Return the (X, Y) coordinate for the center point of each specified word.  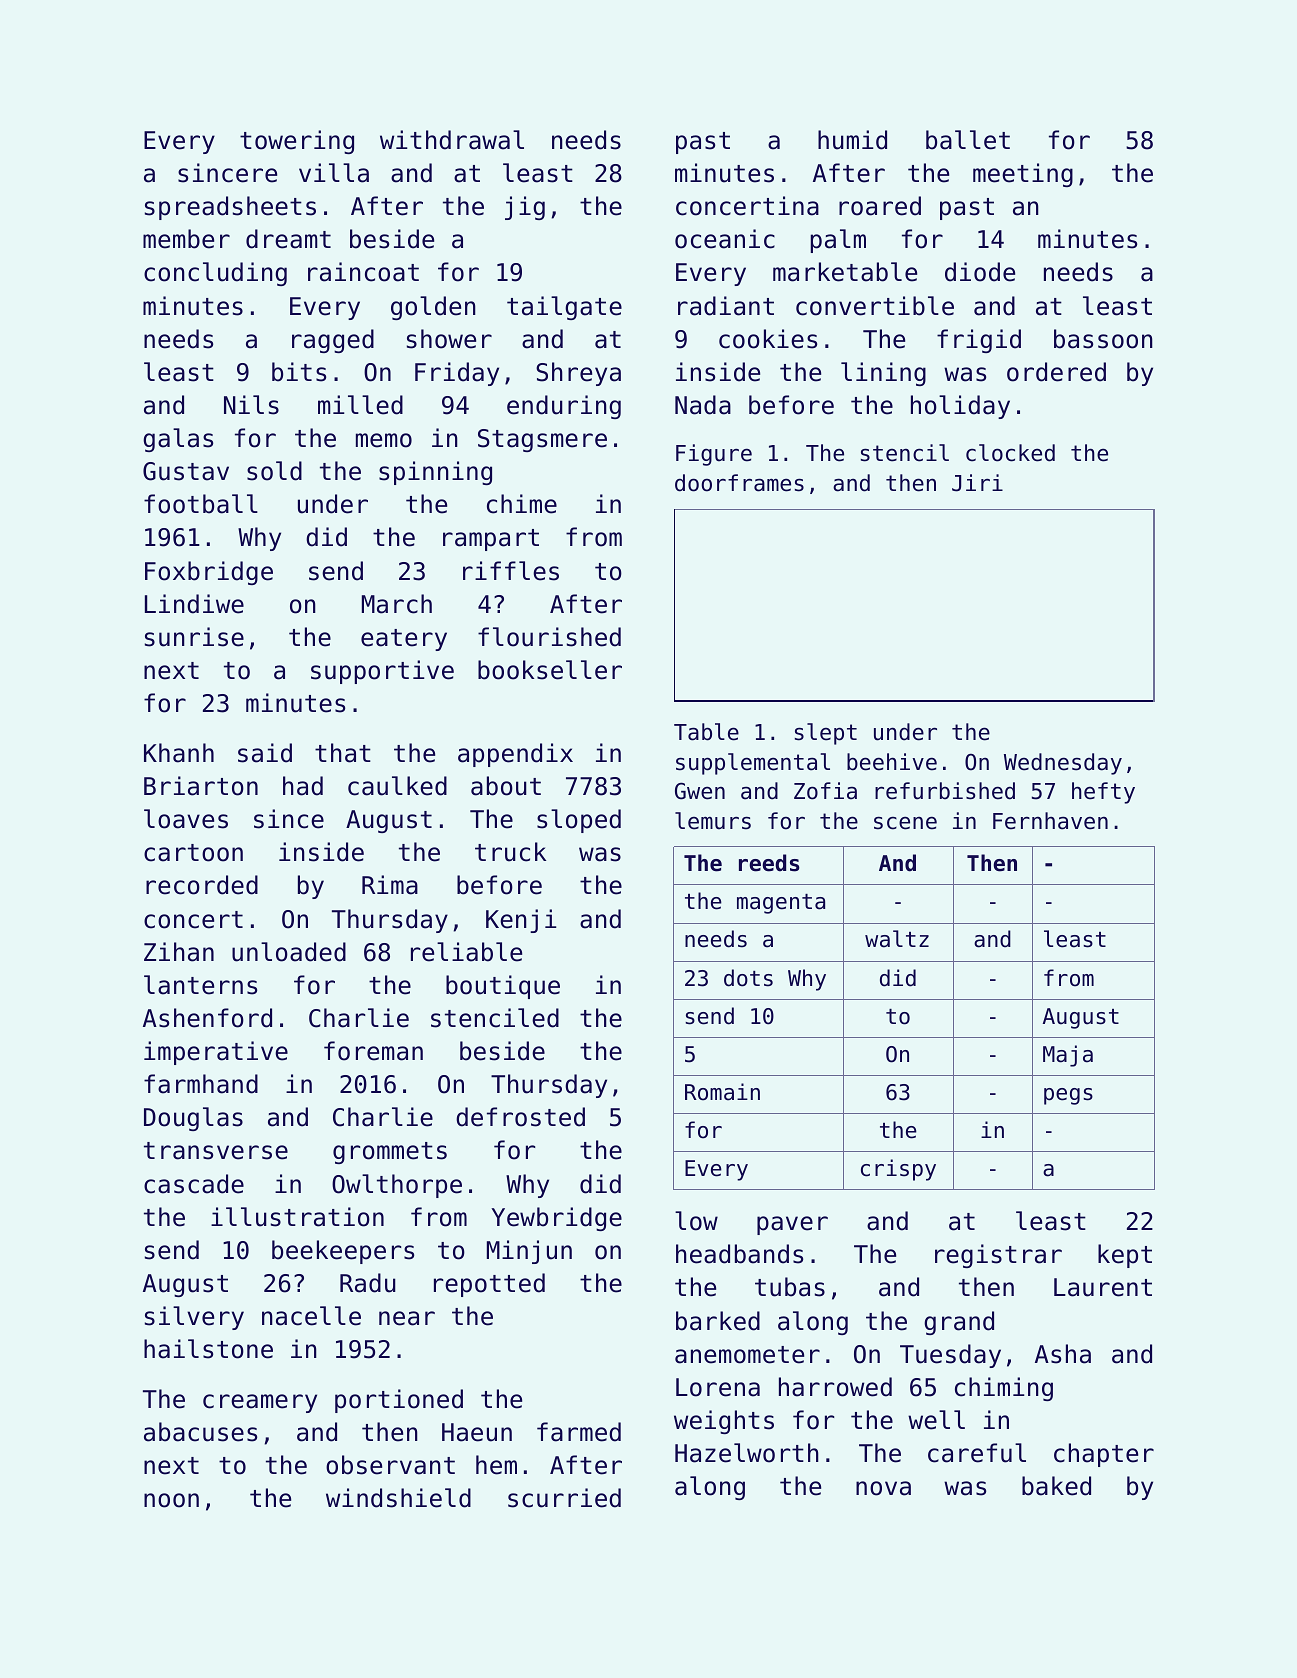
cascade (194, 1184)
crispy (898, 1170)
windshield (398, 1498)
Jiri (977, 483)
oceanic (725, 239)
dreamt (288, 239)
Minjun (529, 1252)
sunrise (194, 637)
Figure (714, 455)
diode (980, 272)
